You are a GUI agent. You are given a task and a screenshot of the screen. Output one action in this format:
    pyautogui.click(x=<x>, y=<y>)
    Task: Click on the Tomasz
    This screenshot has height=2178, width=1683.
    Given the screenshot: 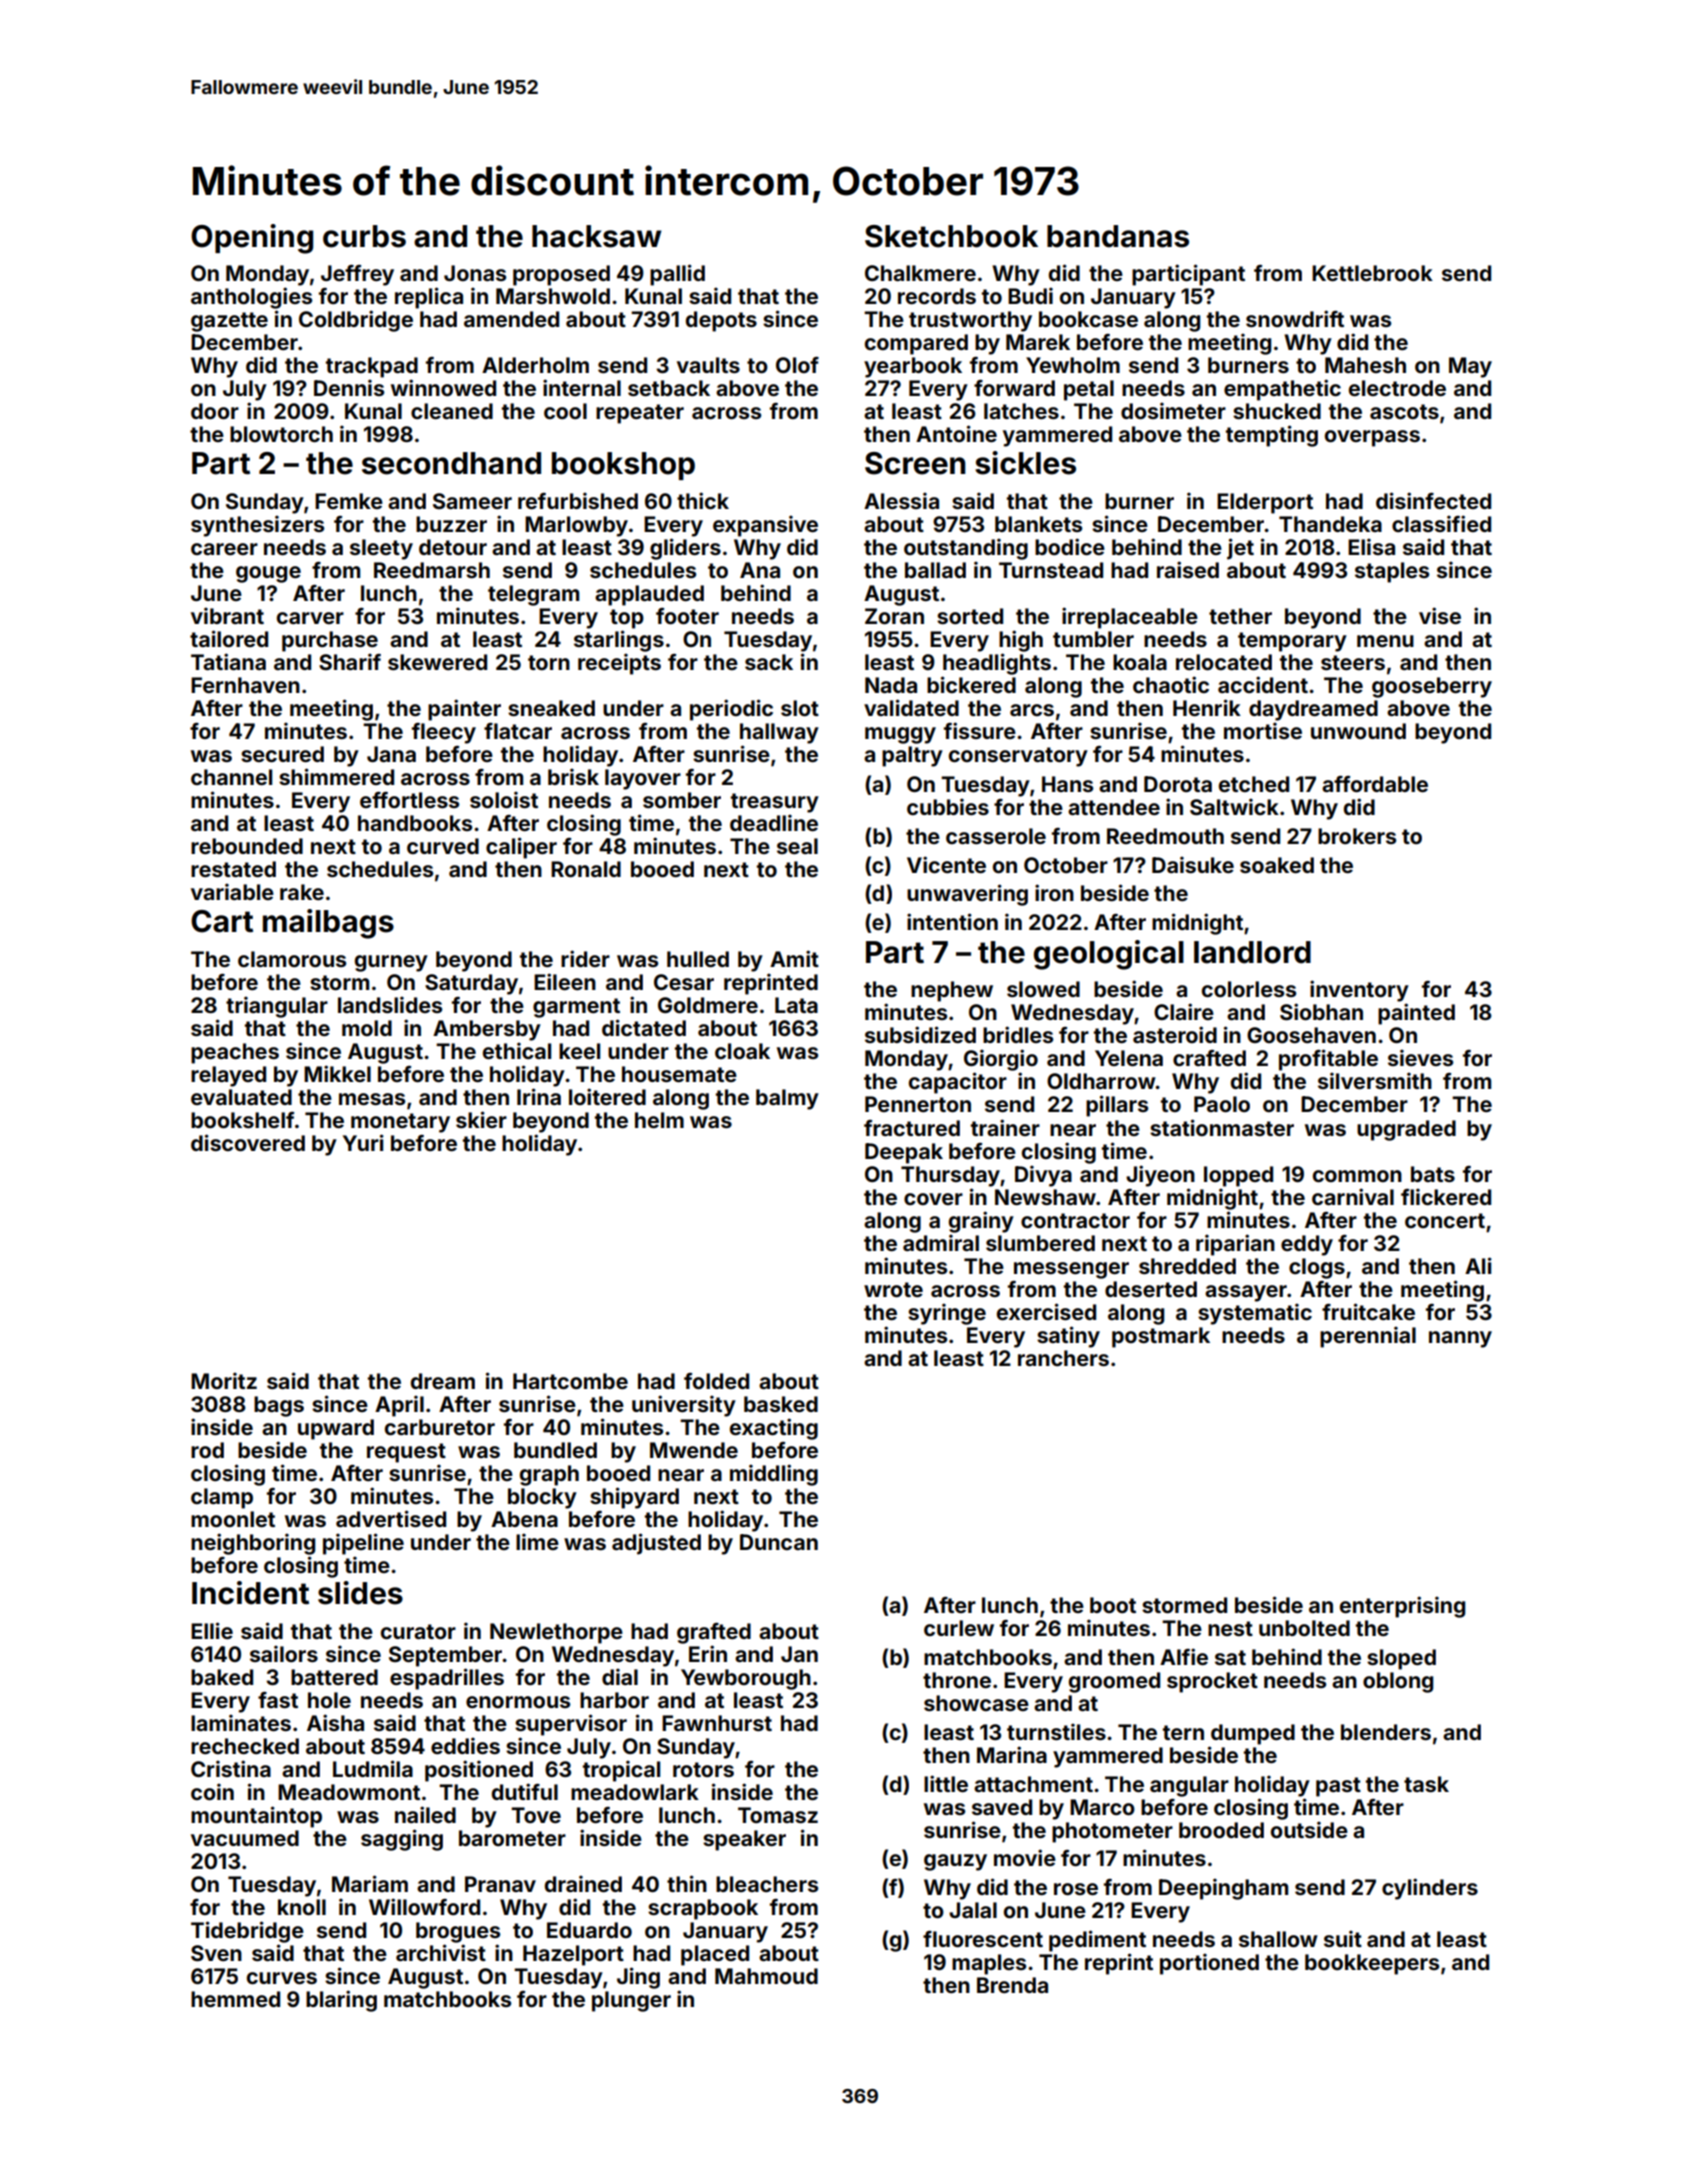 What is the action you would take?
    pyautogui.click(x=778, y=1815)
